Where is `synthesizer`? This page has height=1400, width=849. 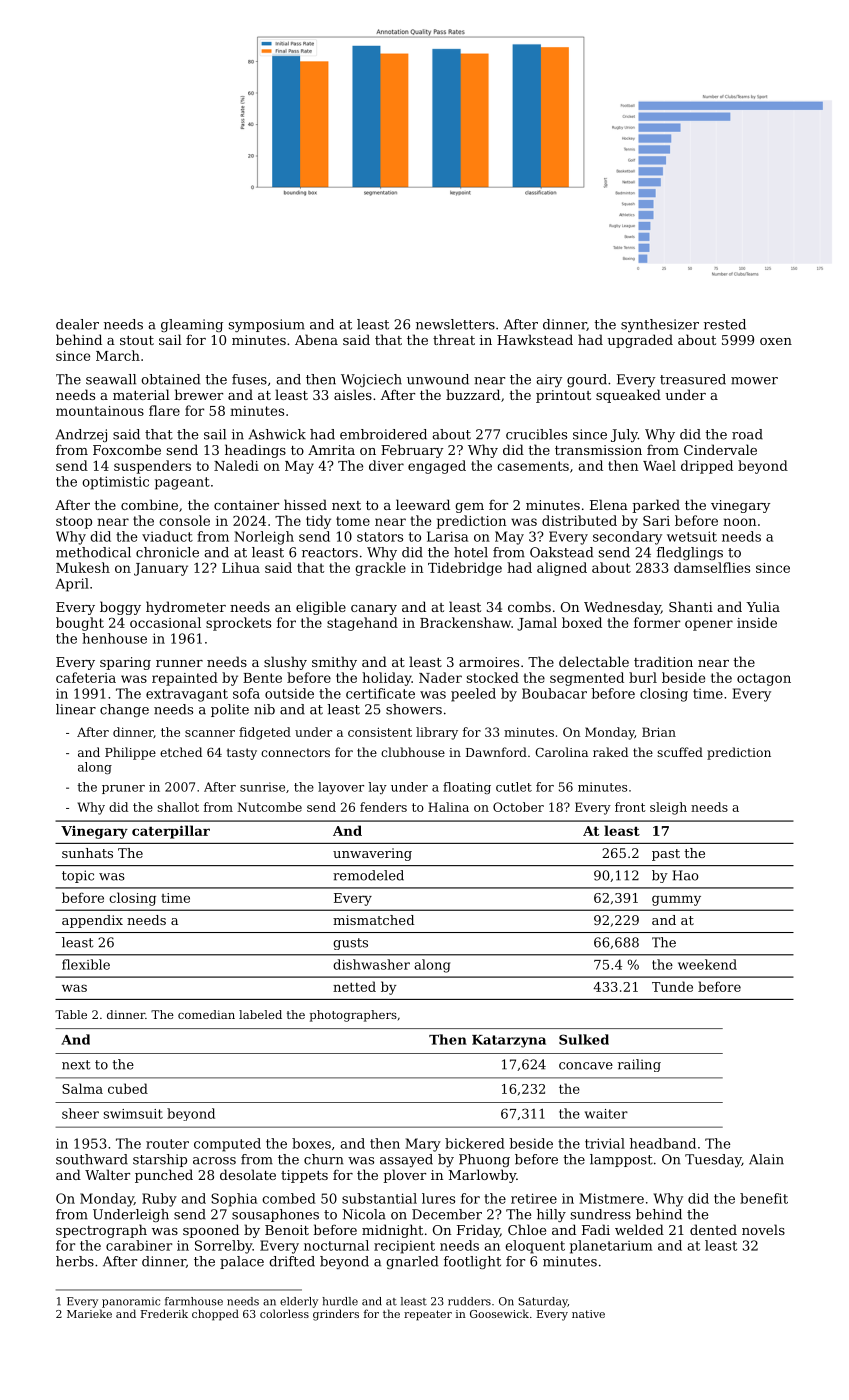
synthesizer is located at coordinates (660, 325).
